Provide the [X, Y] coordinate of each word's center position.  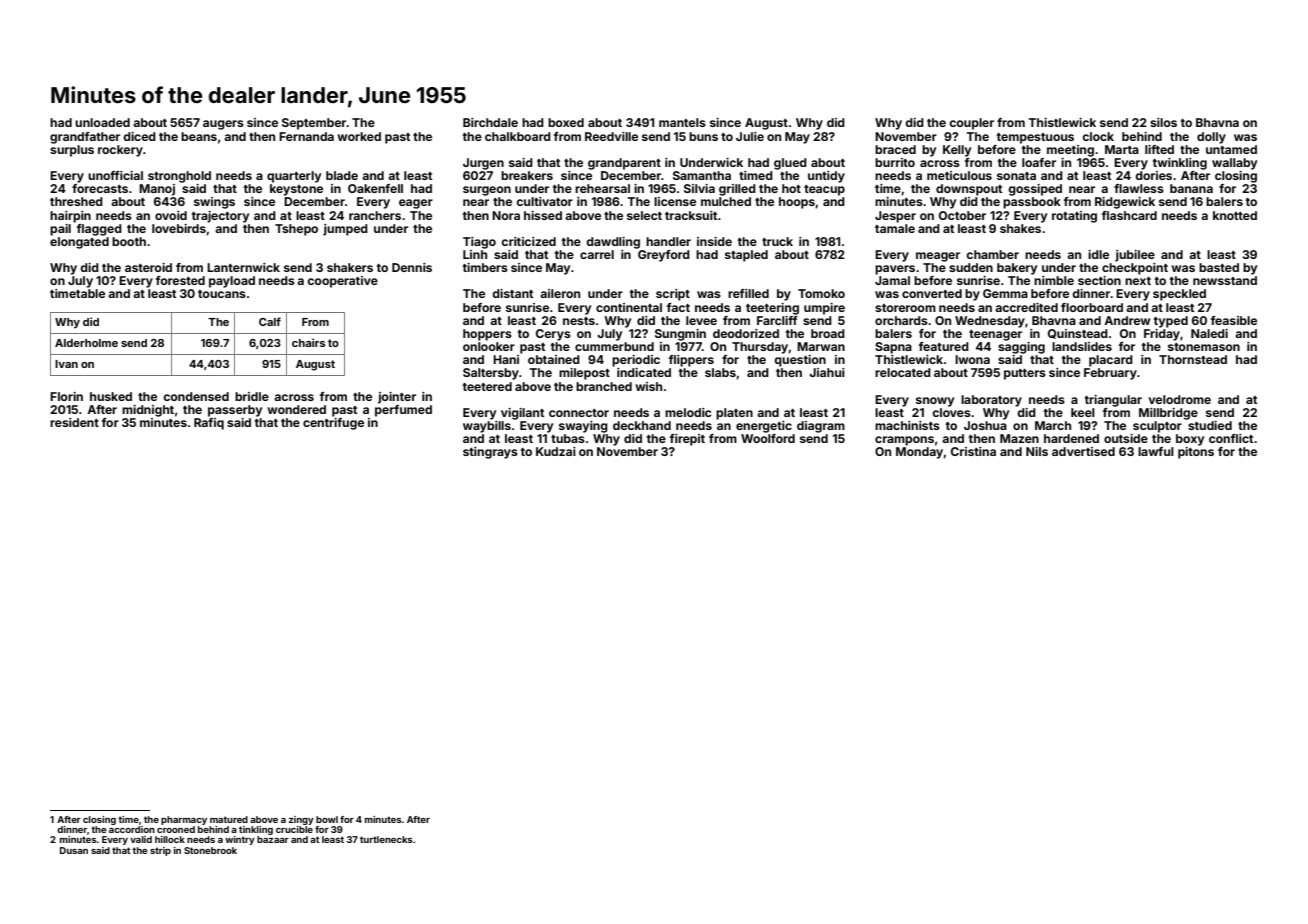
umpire [824, 309]
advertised [1083, 451]
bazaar [273, 839]
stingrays [490, 453]
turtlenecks [386, 839]
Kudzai [556, 451]
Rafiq [209, 424]
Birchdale [490, 122]
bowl [327, 819]
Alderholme [86, 343]
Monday [920, 453]
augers [223, 125]
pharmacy [184, 820]
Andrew [1127, 320]
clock [1098, 136]
